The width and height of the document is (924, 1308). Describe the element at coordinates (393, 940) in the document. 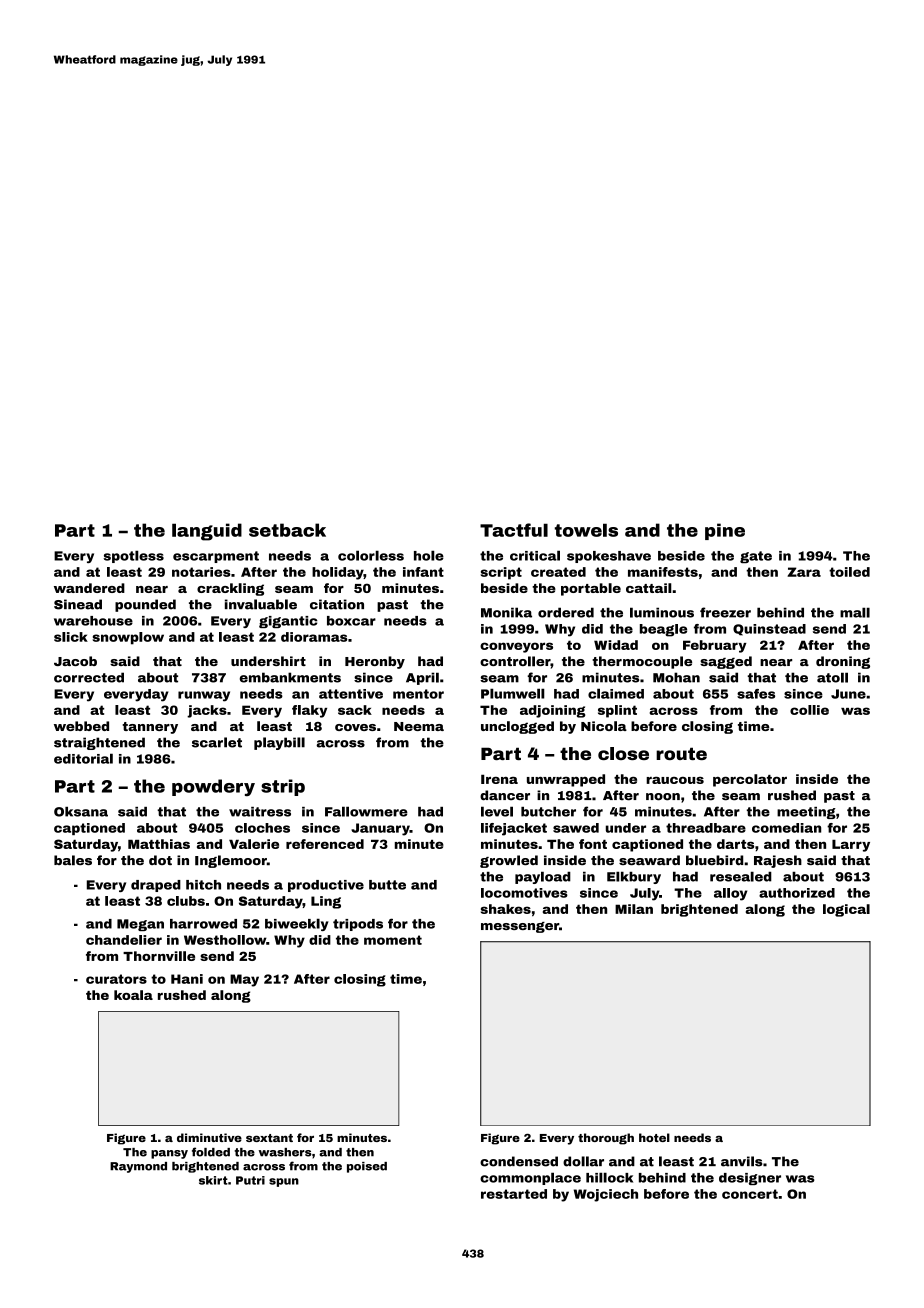

I see `moment` at that location.
